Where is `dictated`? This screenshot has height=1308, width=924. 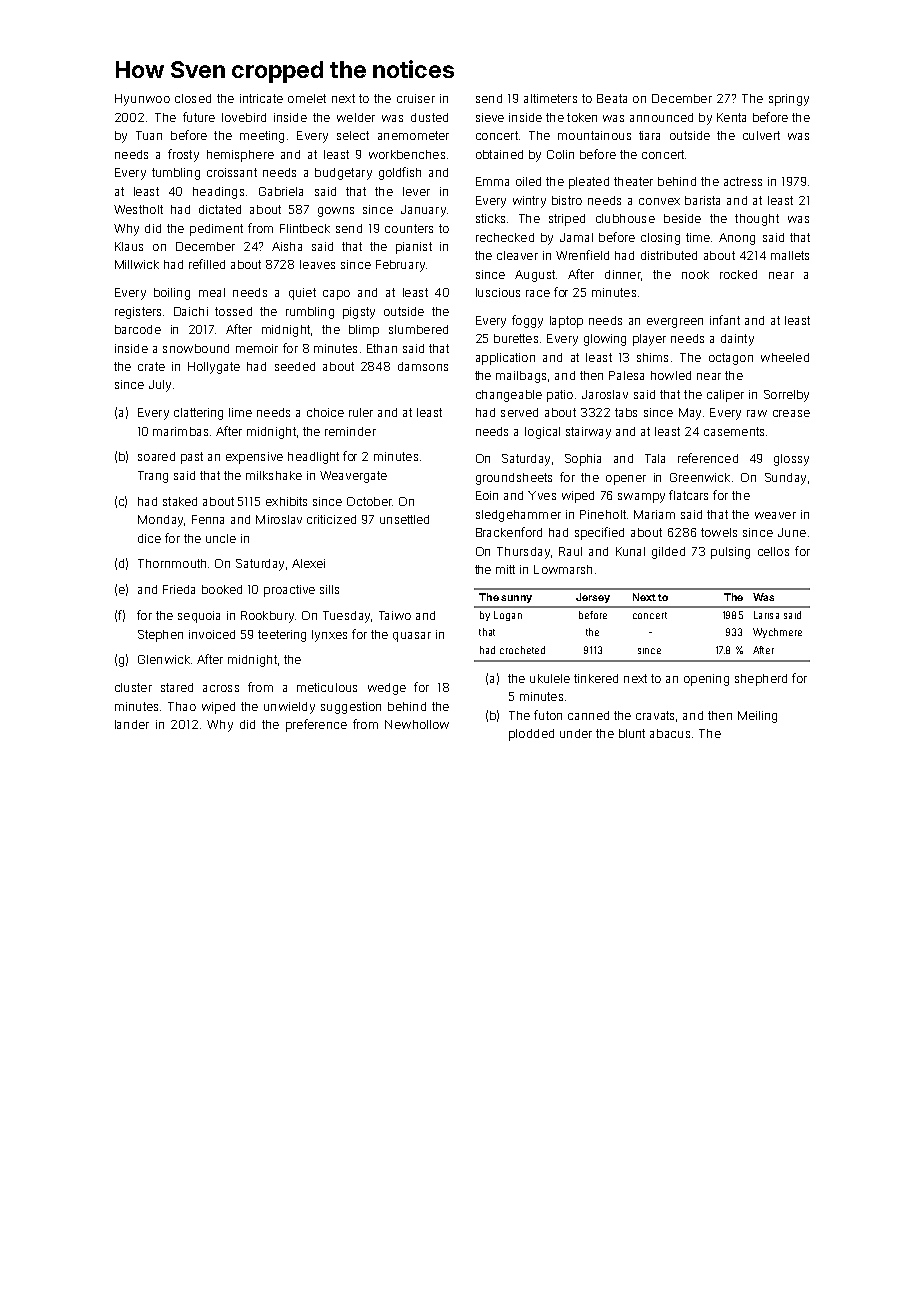 dictated is located at coordinates (220, 209).
